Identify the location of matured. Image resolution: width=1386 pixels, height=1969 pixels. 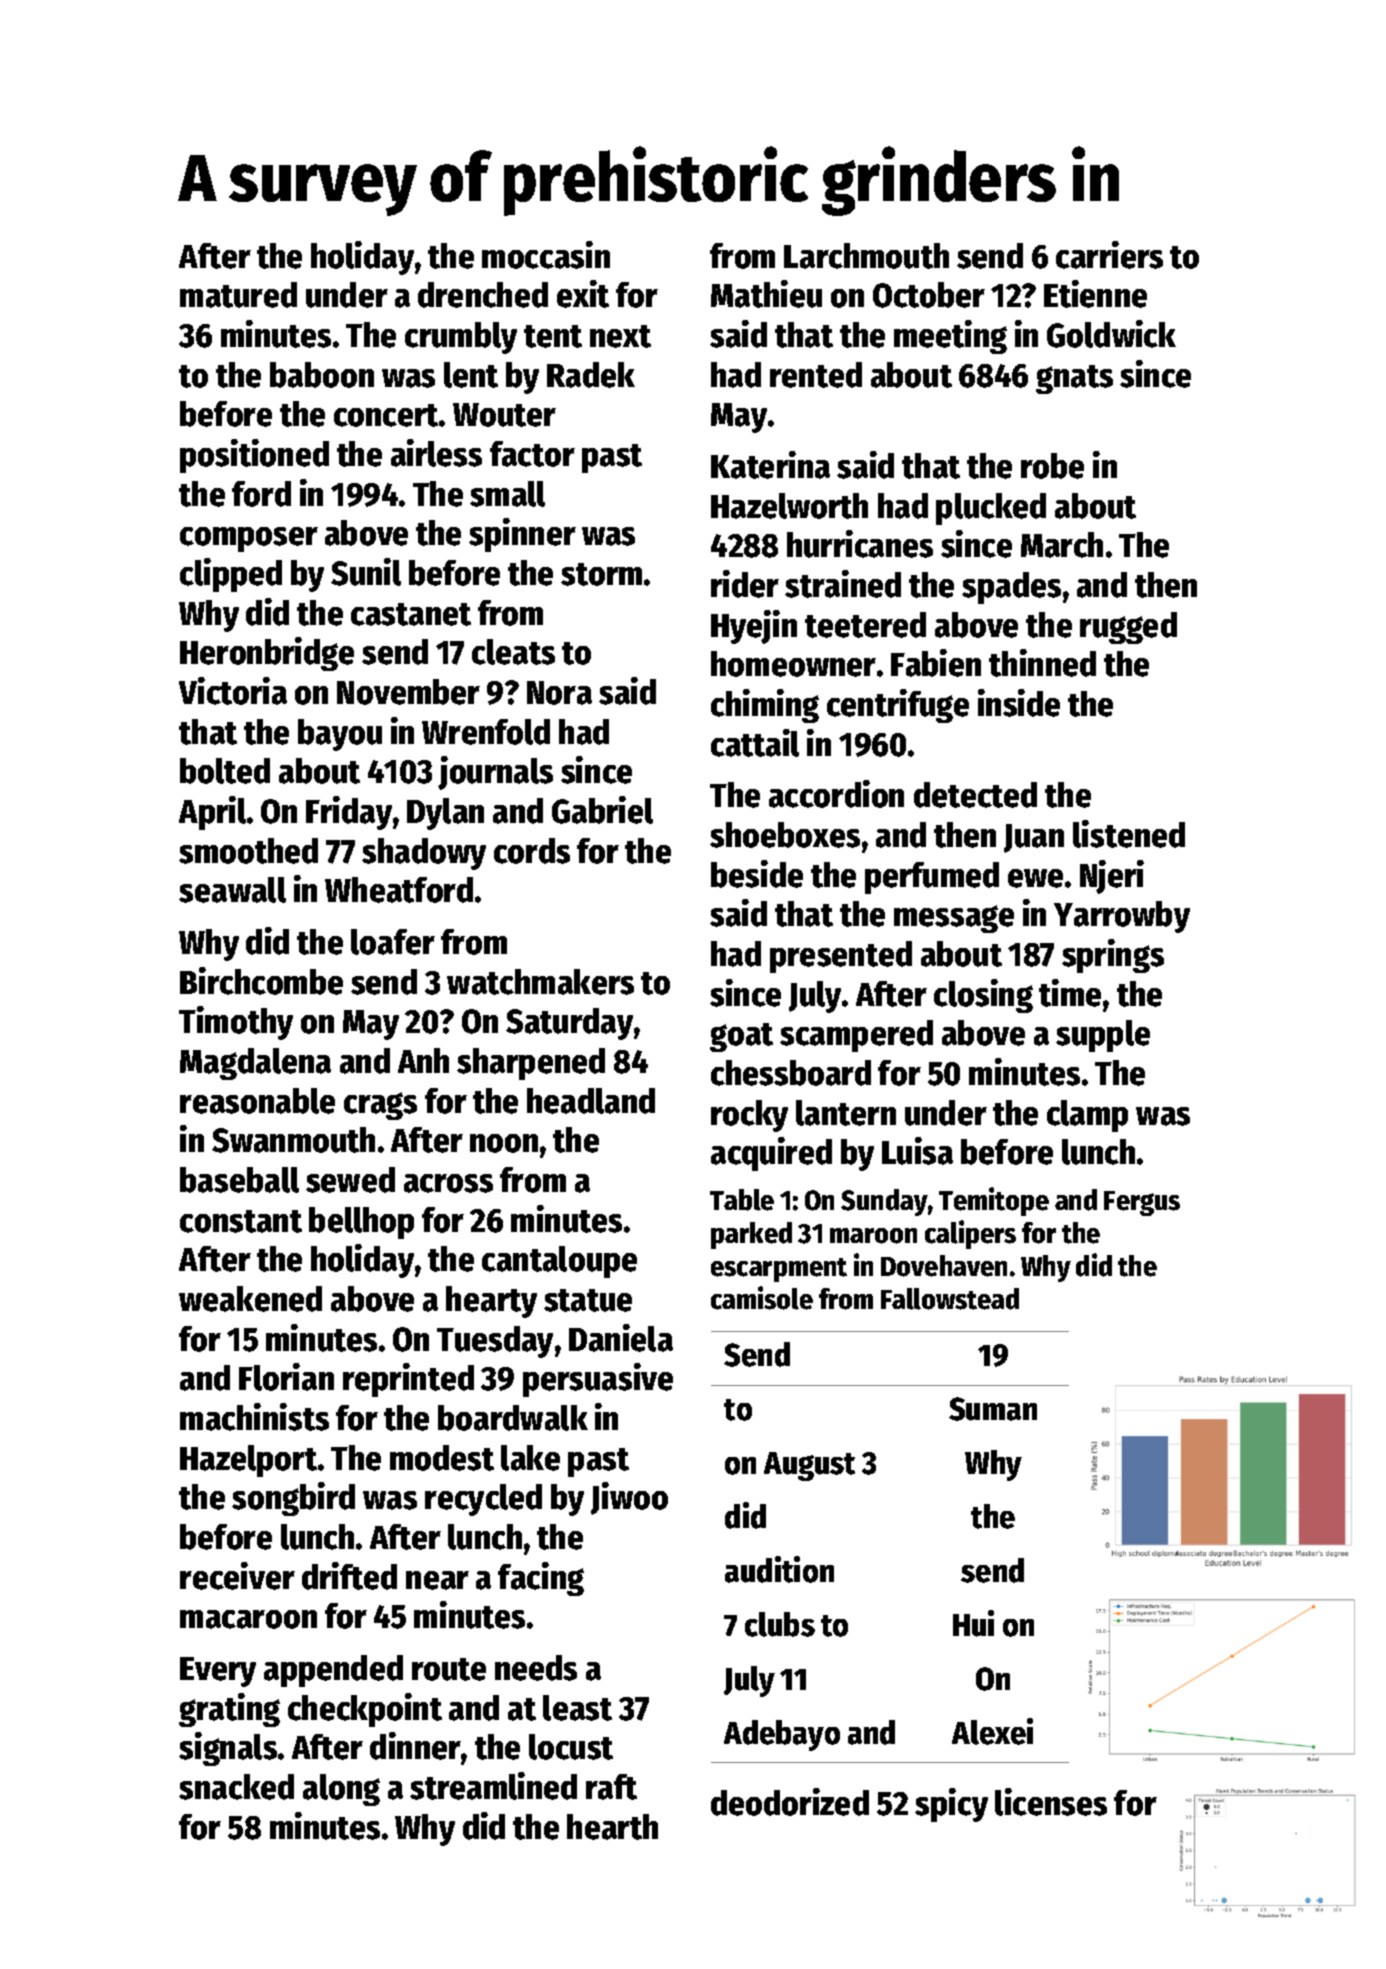
(238, 295).
